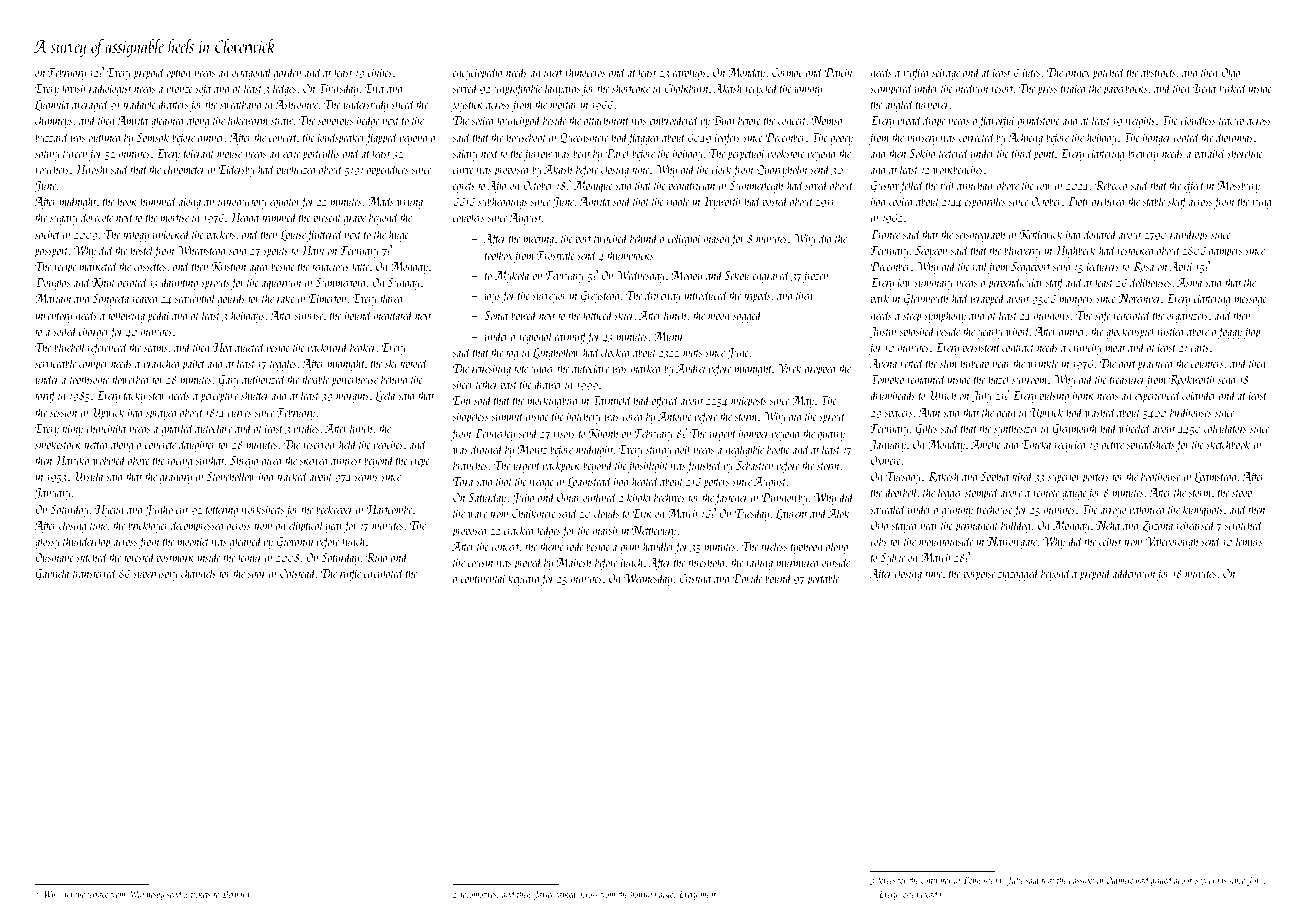 This document has height=924, width=1308. I want to click on Pranee, so click(885, 234).
